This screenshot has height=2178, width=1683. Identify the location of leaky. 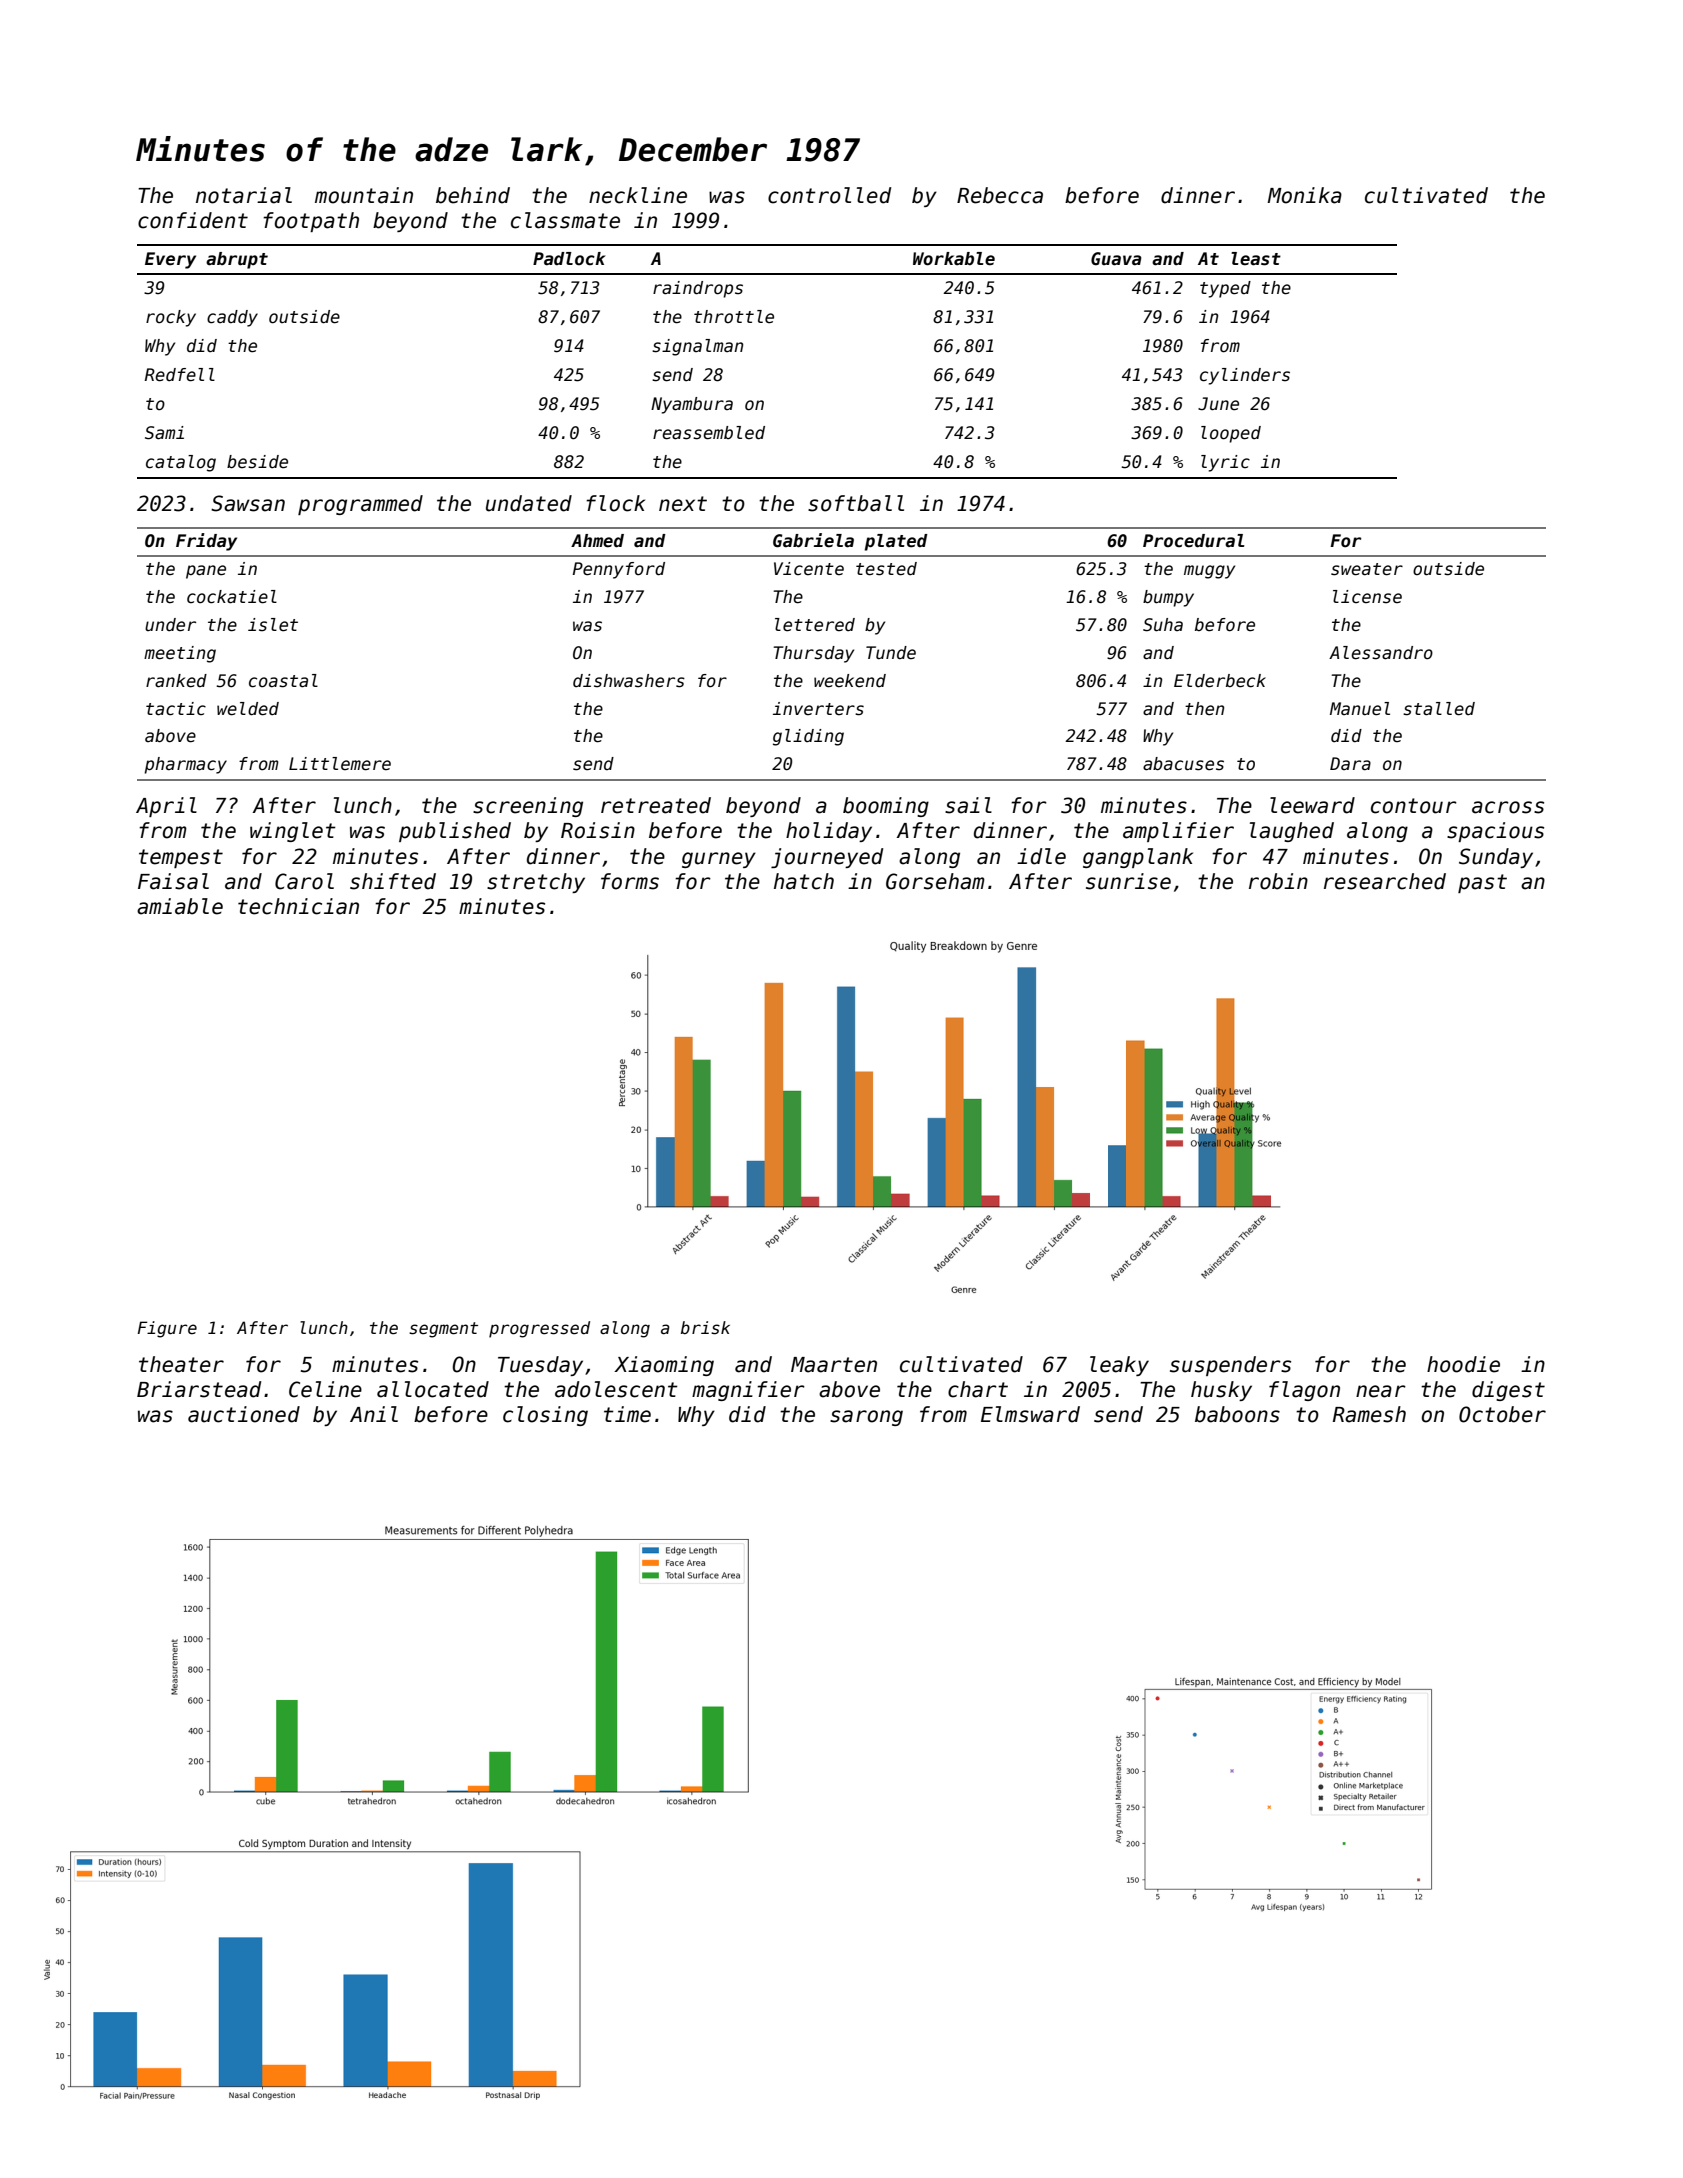
(1119, 1366).
